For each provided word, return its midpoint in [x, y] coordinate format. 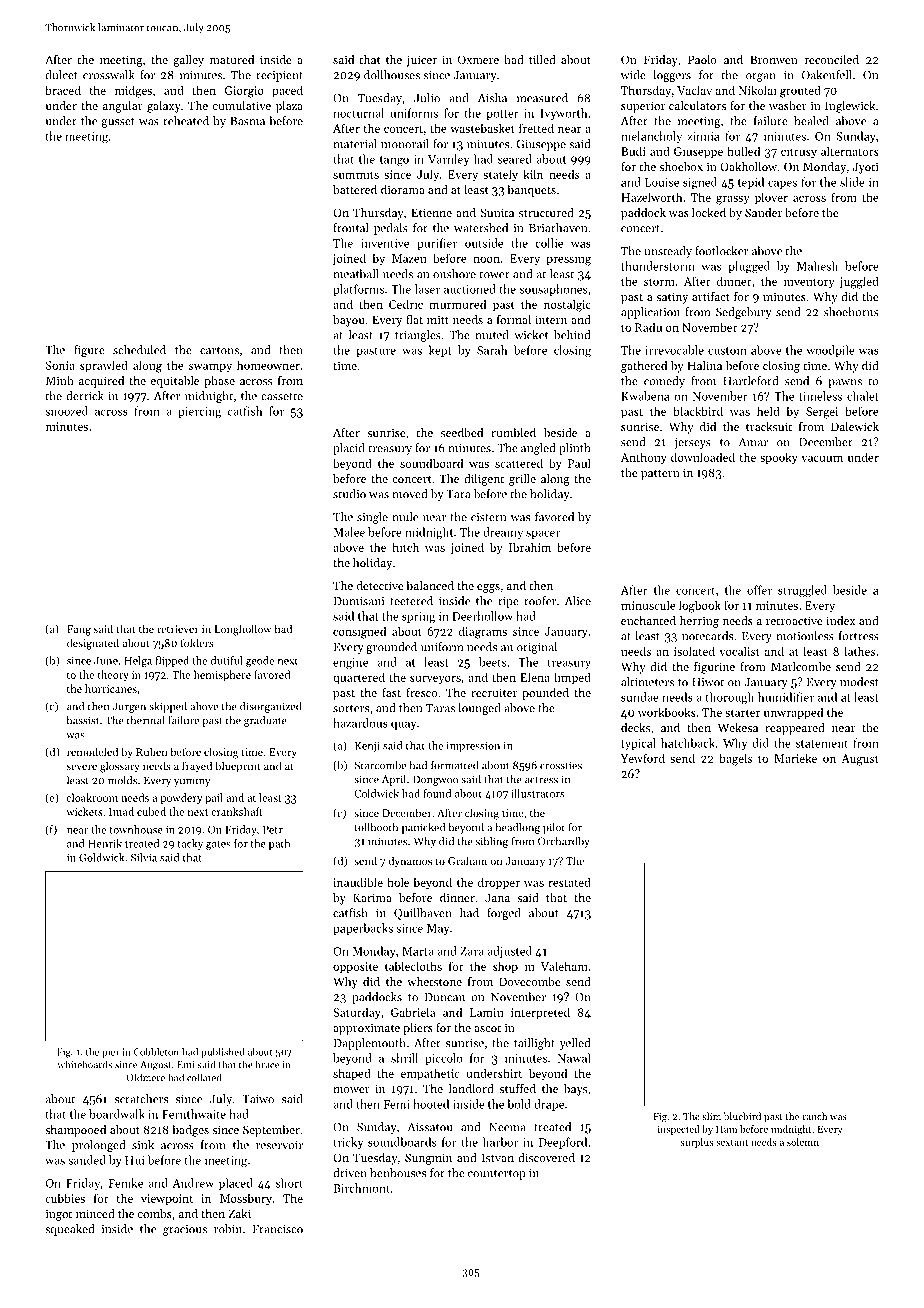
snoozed [66, 411]
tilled [542, 59]
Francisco [277, 1229]
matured [232, 59]
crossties [561, 765]
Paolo [702, 59]
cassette [282, 397]
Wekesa [738, 727]
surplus [697, 1143]
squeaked [69, 1230]
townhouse [136, 829]
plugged [749, 267]
